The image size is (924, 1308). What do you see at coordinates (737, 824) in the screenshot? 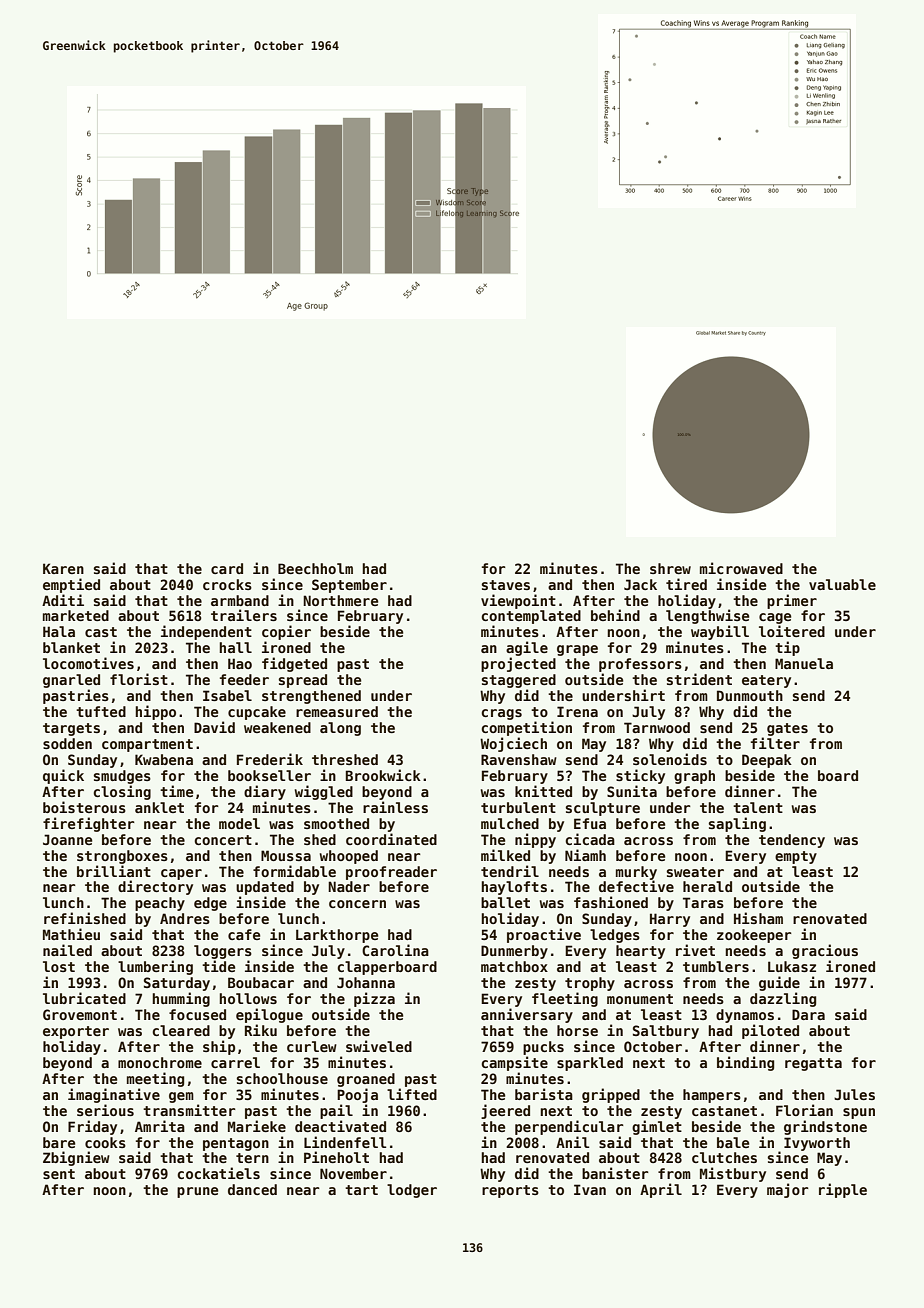
I see `sapling` at bounding box center [737, 824].
